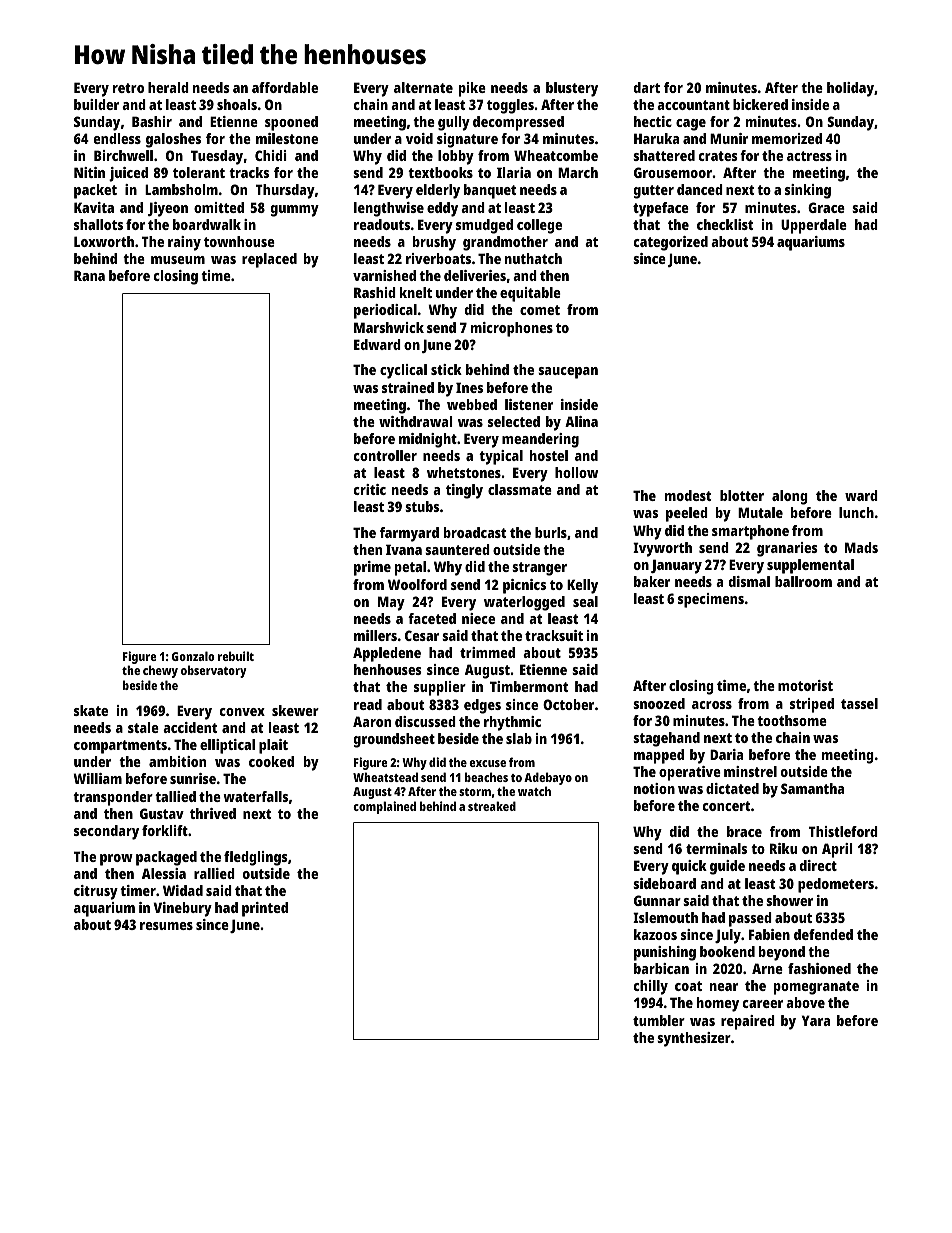 Image resolution: width=952 pixels, height=1233 pixels. Describe the element at coordinates (96, 104) in the screenshot. I see `builder` at that location.
